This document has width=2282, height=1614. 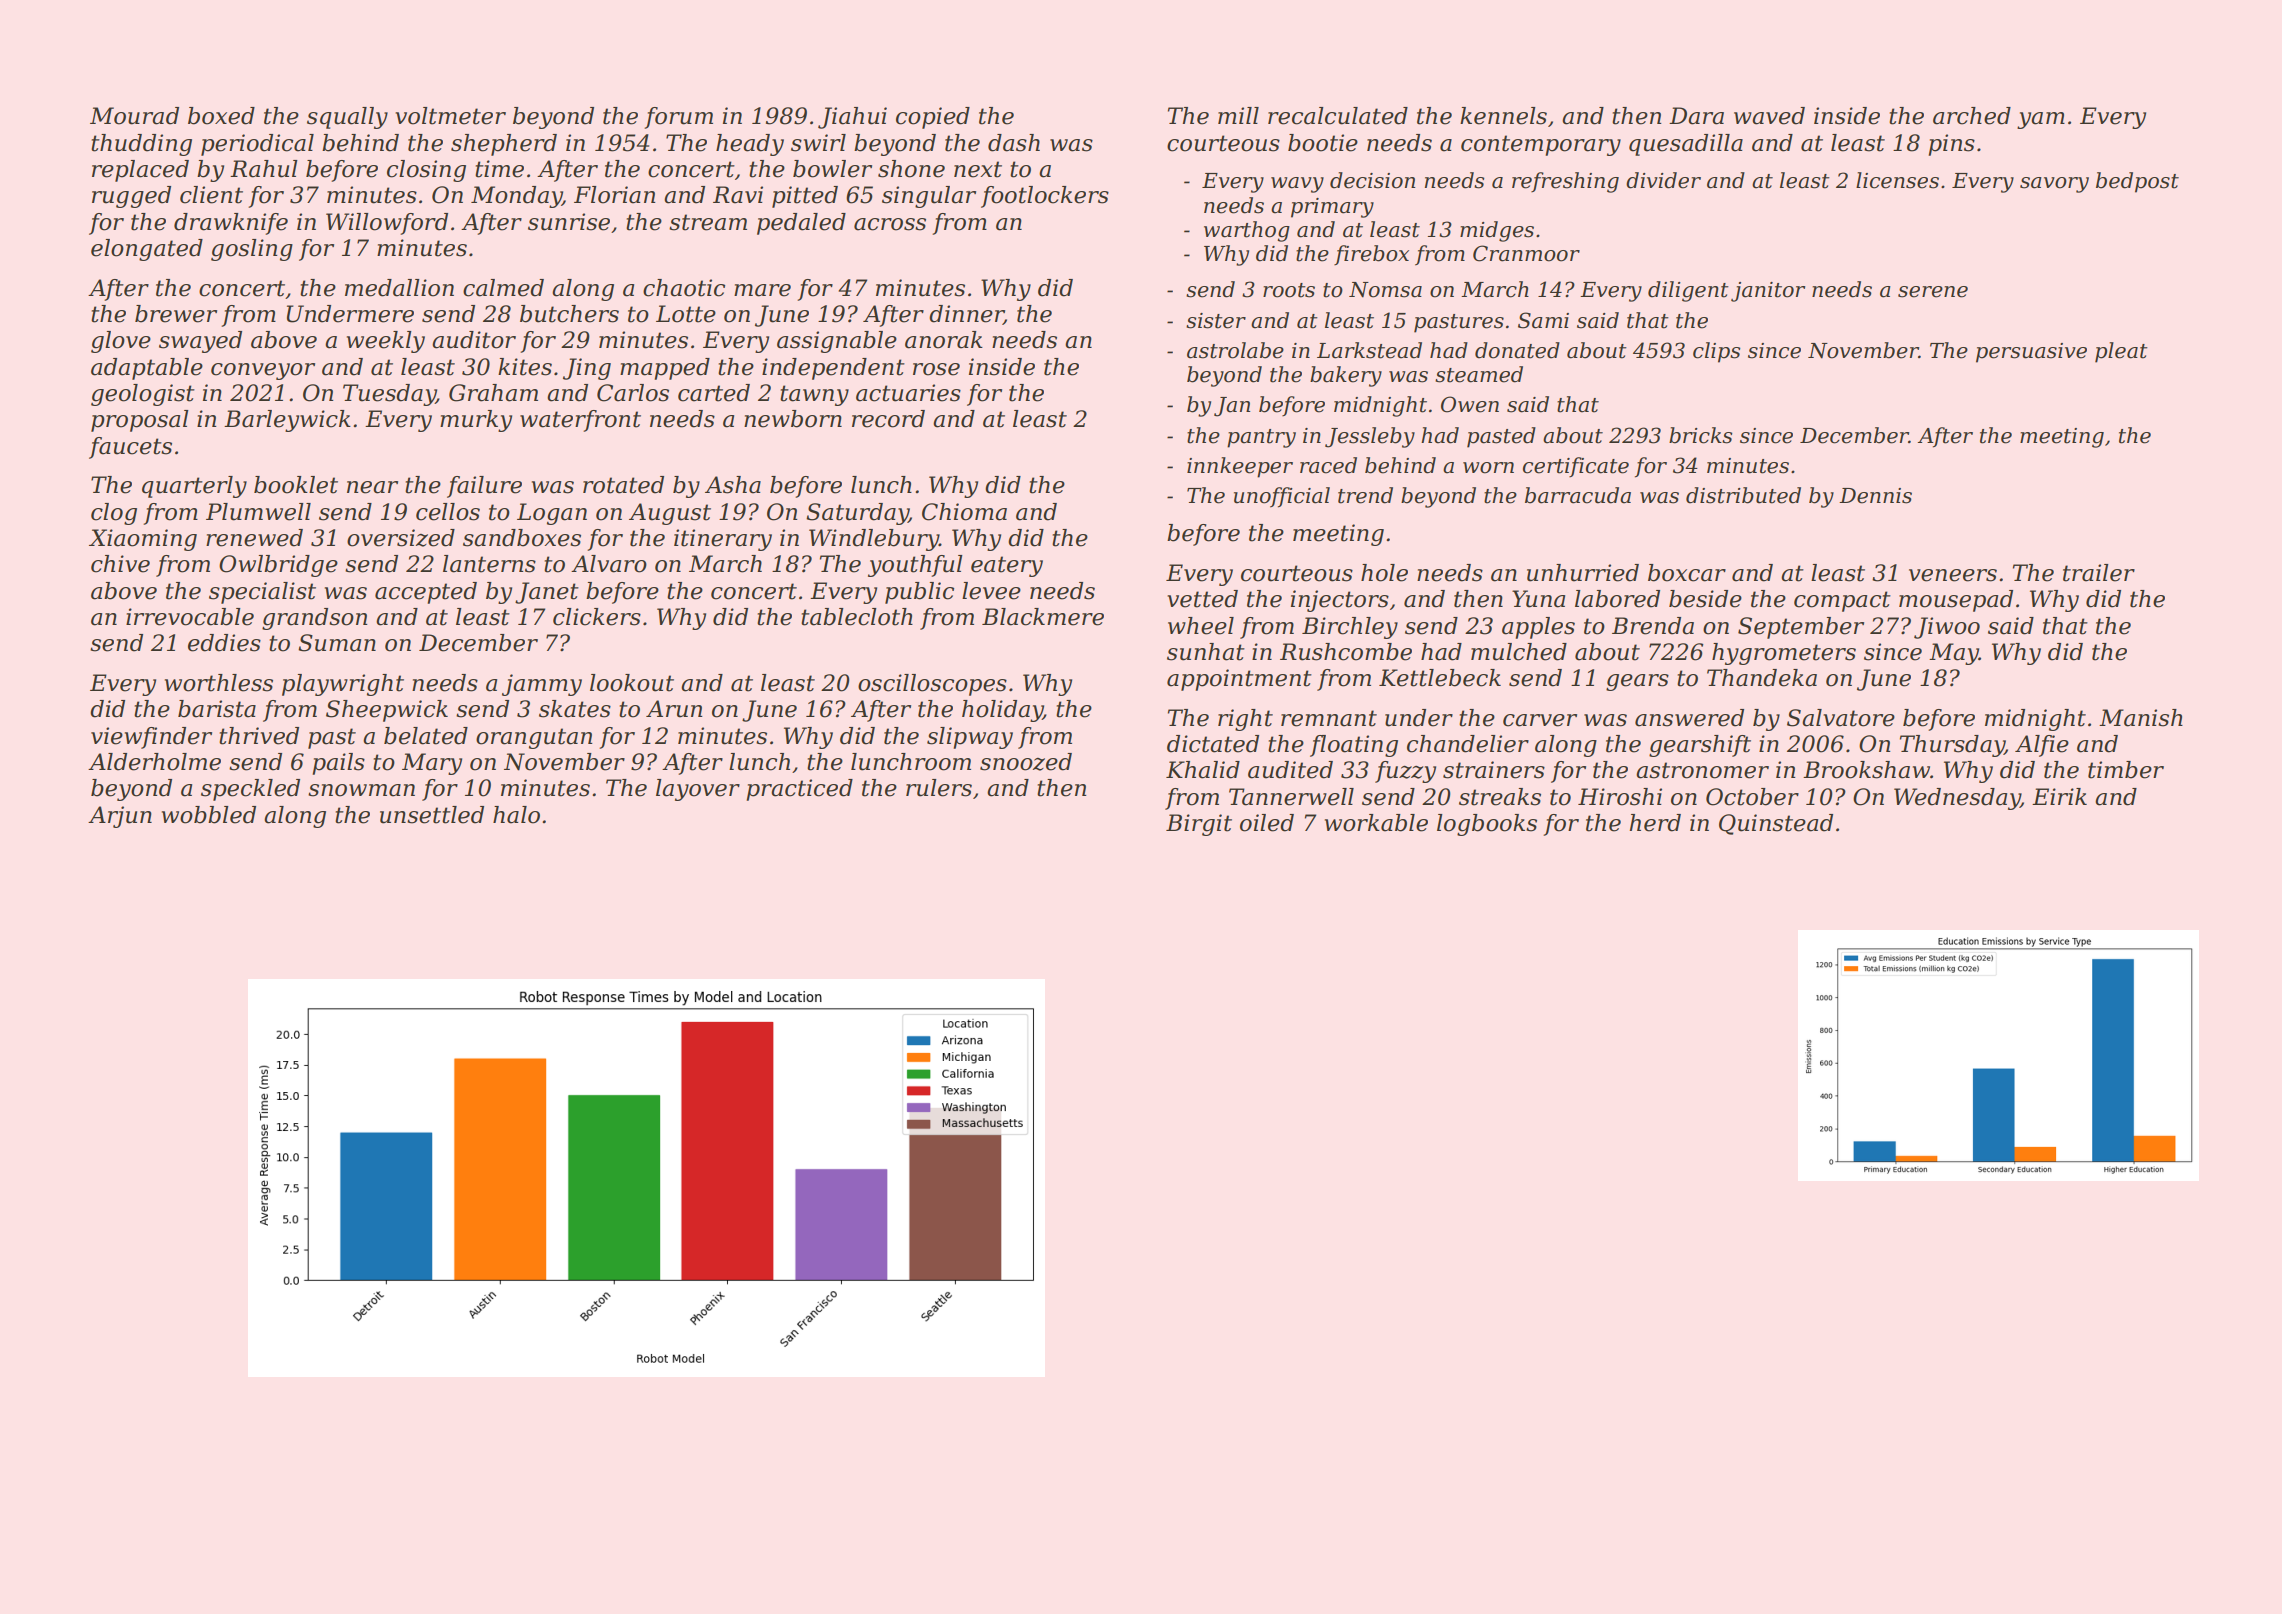 I want to click on brewer, so click(x=176, y=314).
